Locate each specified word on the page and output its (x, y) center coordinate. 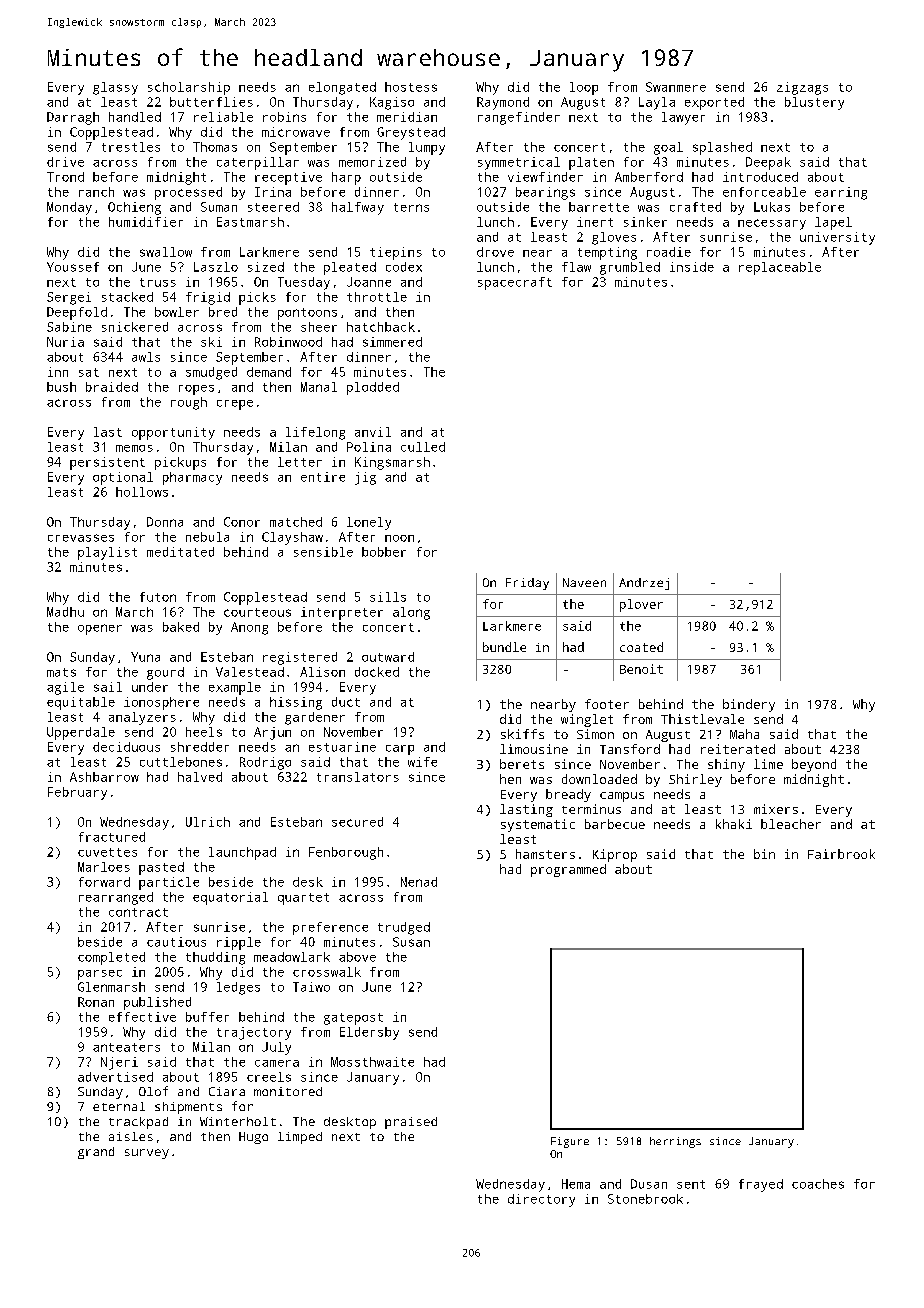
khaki (734, 824)
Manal (319, 387)
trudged (404, 928)
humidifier (146, 222)
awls (146, 357)
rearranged (116, 898)
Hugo (253, 1138)
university (837, 238)
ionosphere (161, 703)
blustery (814, 103)
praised (411, 1123)
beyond (814, 765)
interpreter (342, 613)
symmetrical (519, 163)
